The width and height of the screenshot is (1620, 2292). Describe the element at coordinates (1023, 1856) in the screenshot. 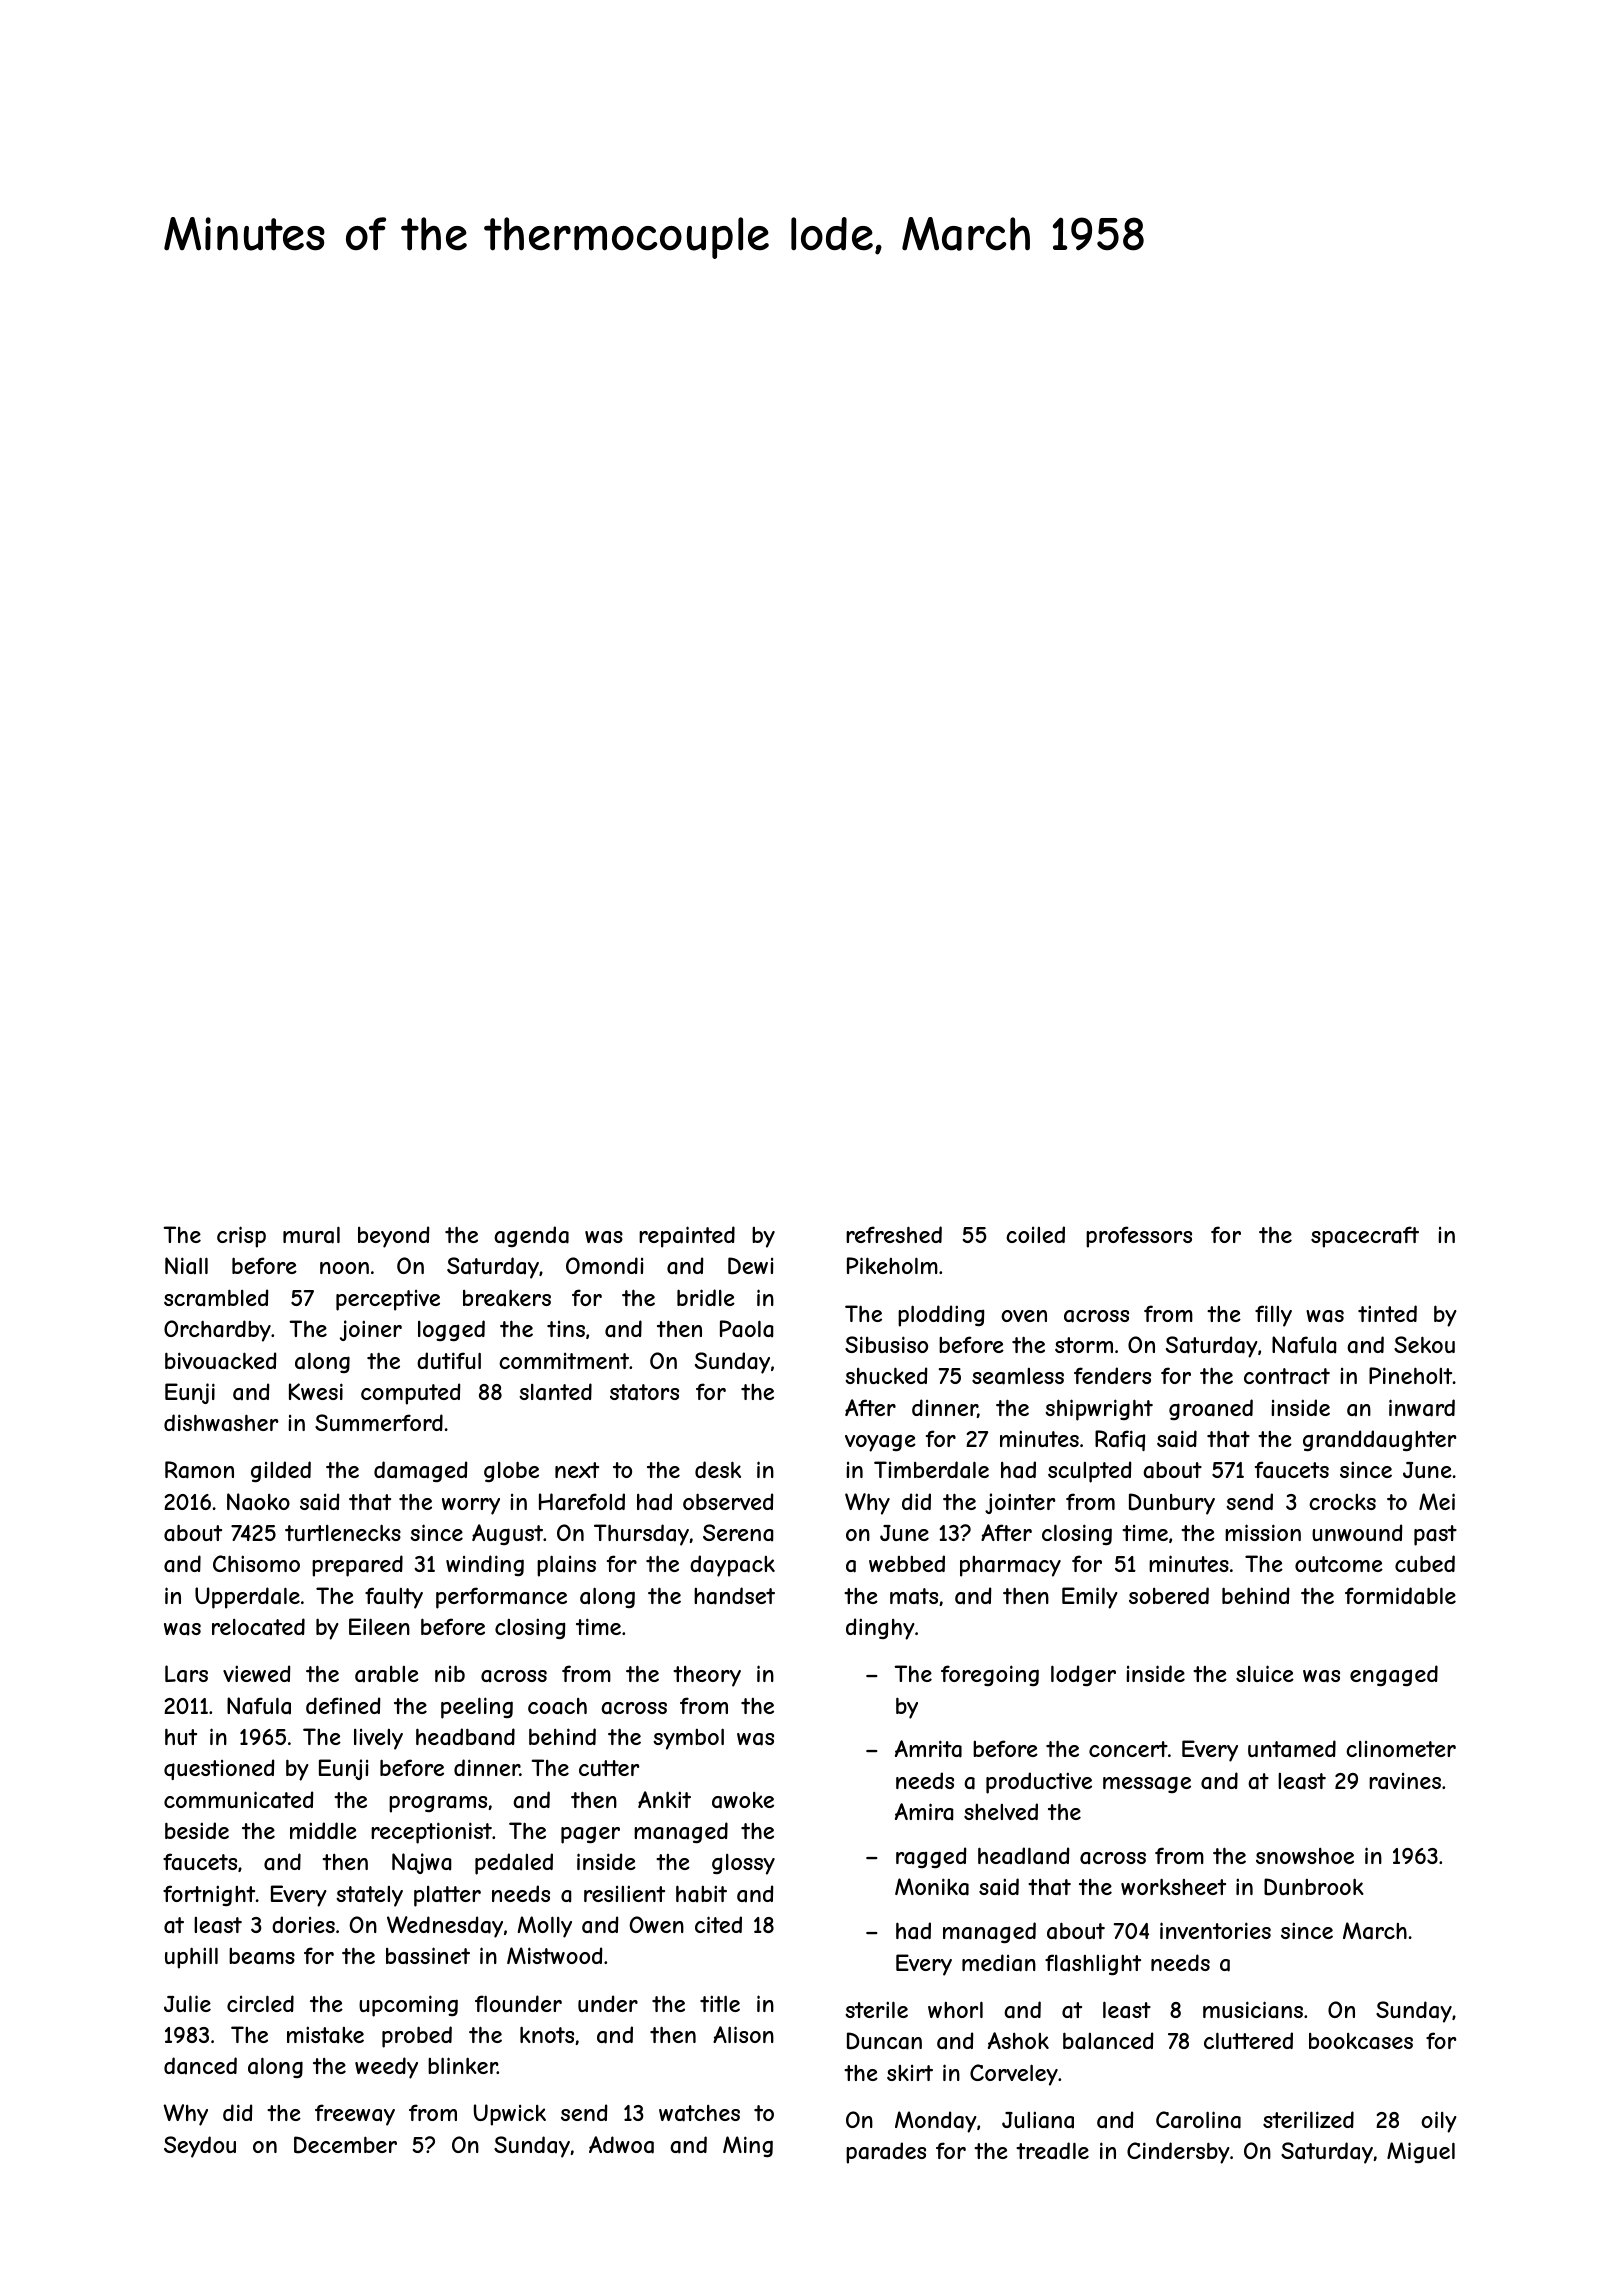

I see `headland` at that location.
